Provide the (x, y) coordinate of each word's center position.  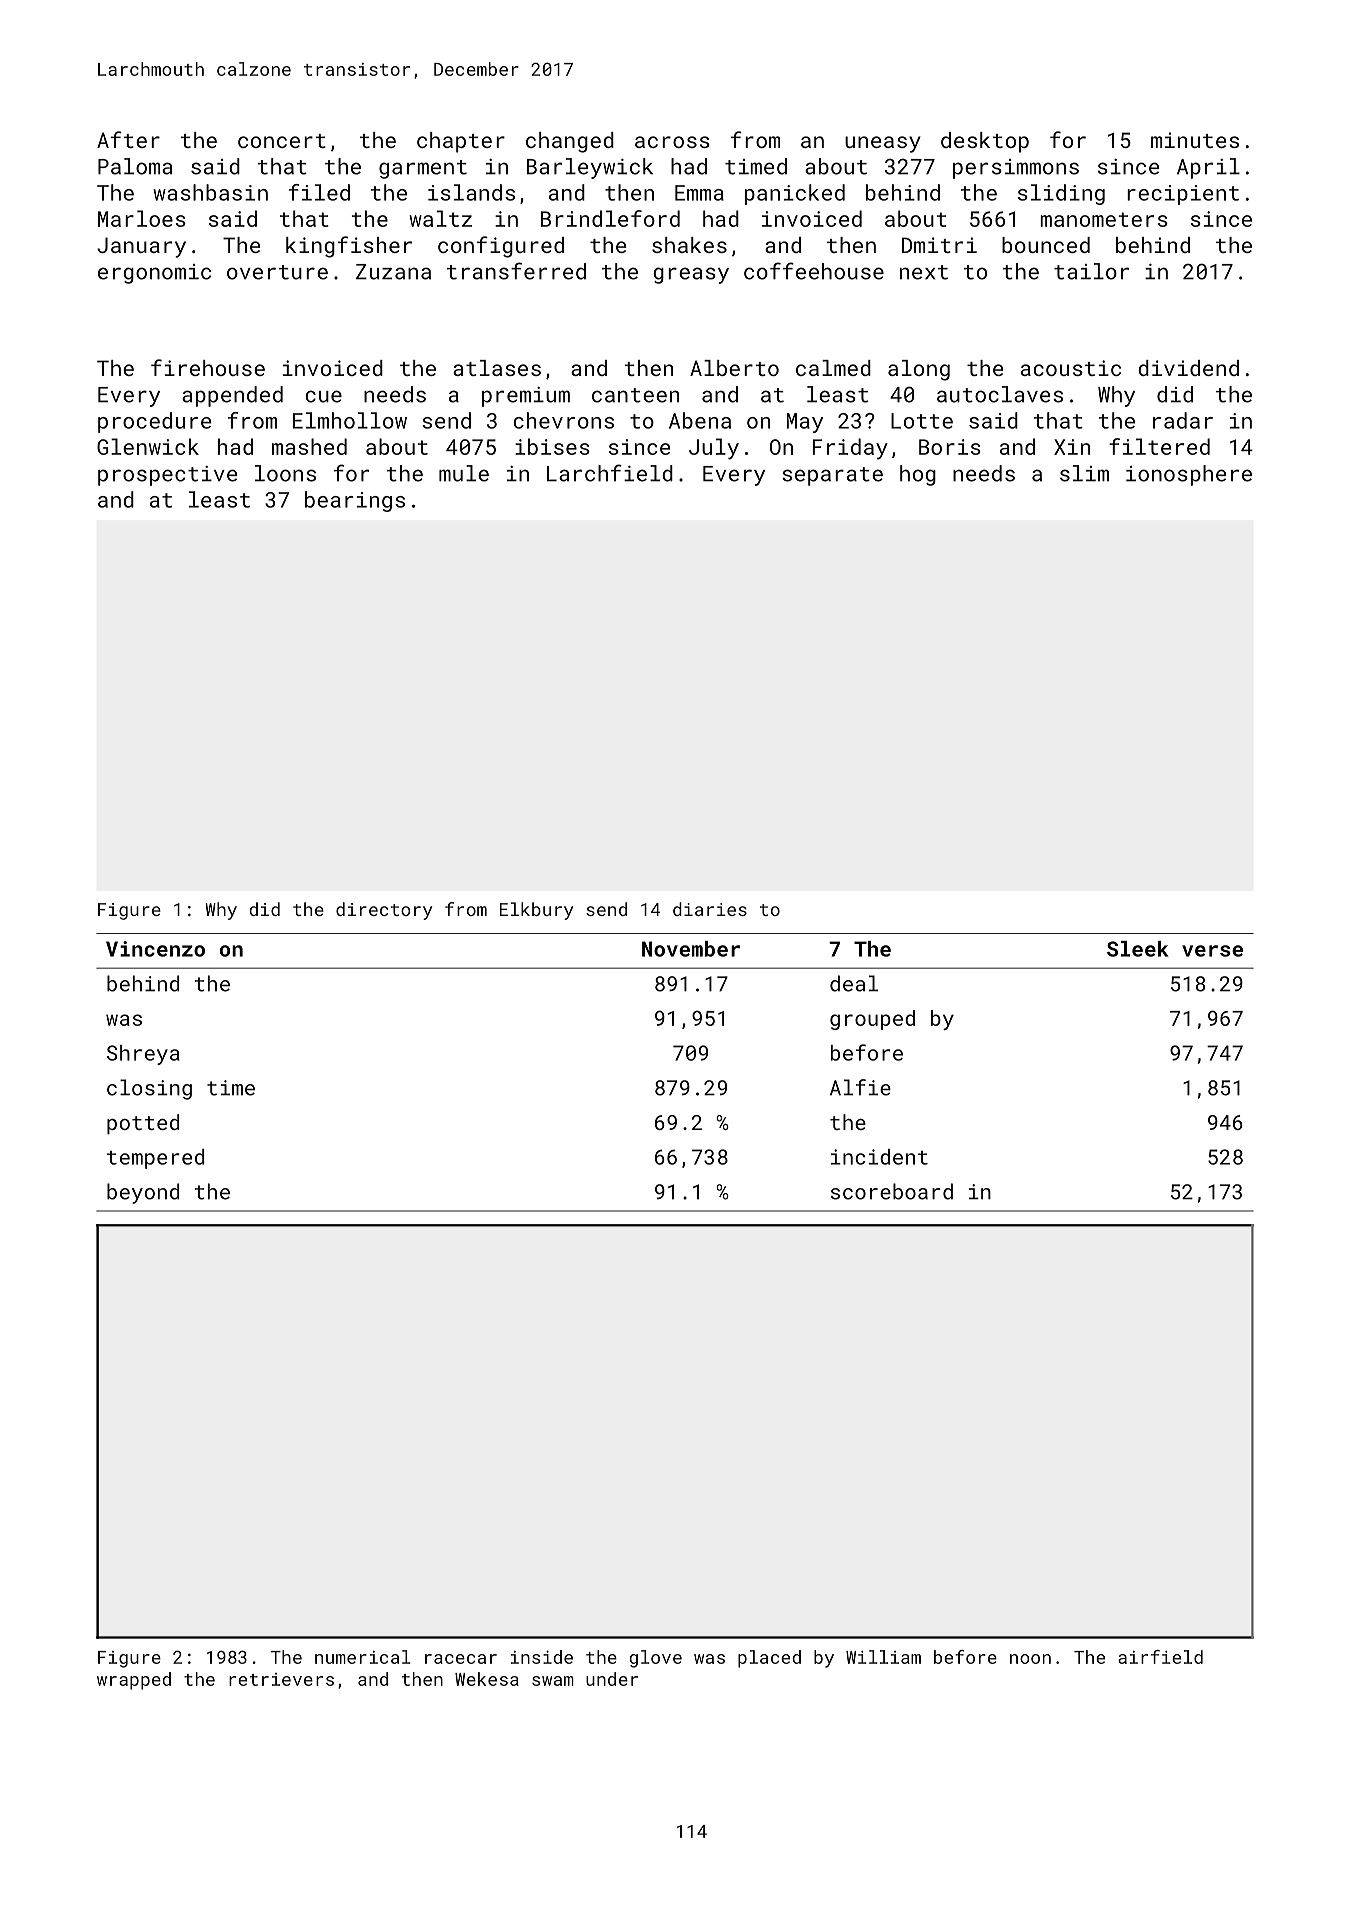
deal (854, 983)
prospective (167, 476)
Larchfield (610, 473)
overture (277, 272)
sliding (1061, 194)
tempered (155, 1159)
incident (879, 1157)
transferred (516, 271)
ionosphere (1189, 475)
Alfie (860, 1087)
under (612, 1679)
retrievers (281, 1679)
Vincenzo (155, 949)
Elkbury (536, 911)
